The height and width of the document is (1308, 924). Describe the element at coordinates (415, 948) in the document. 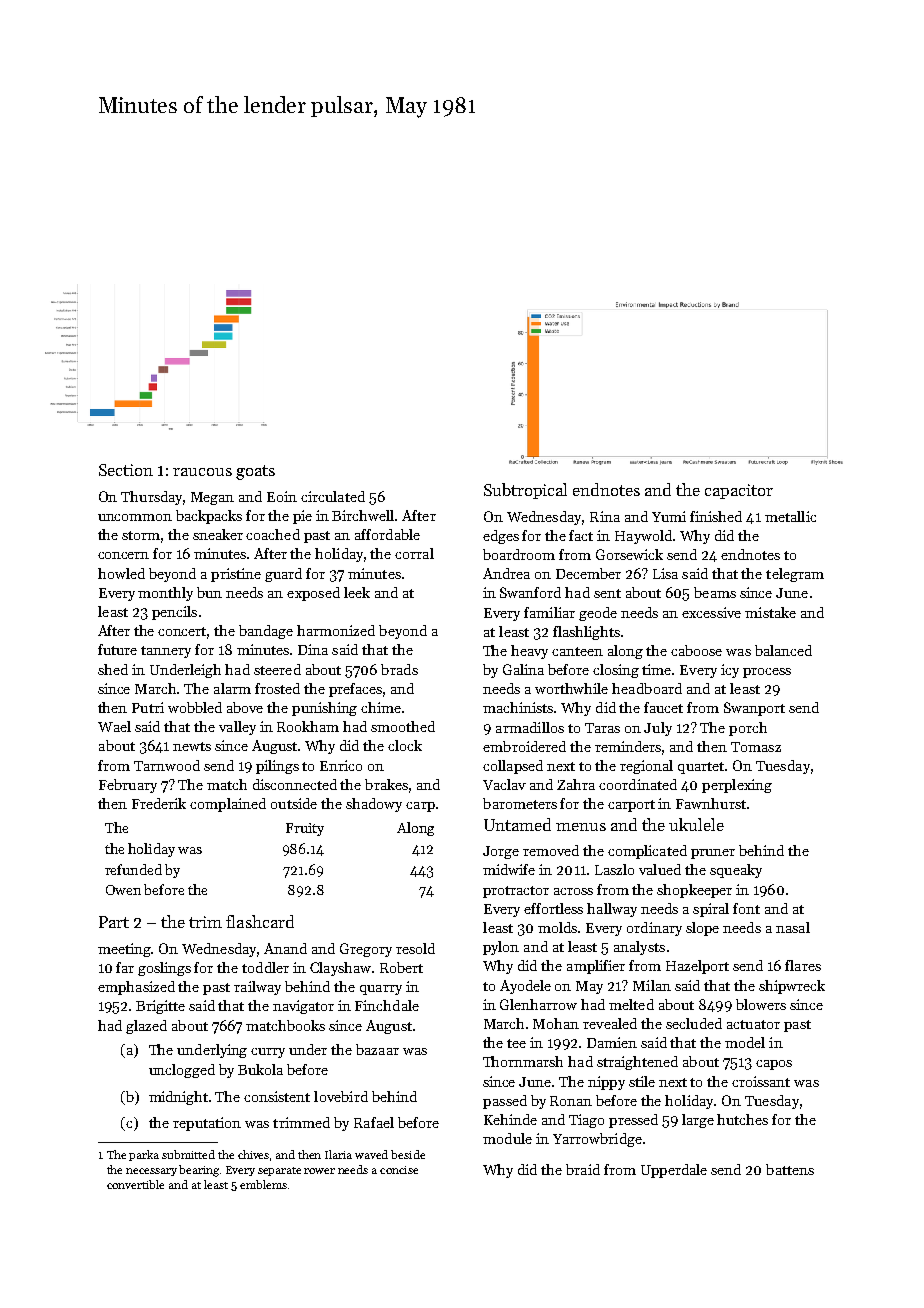

I see `resold` at that location.
